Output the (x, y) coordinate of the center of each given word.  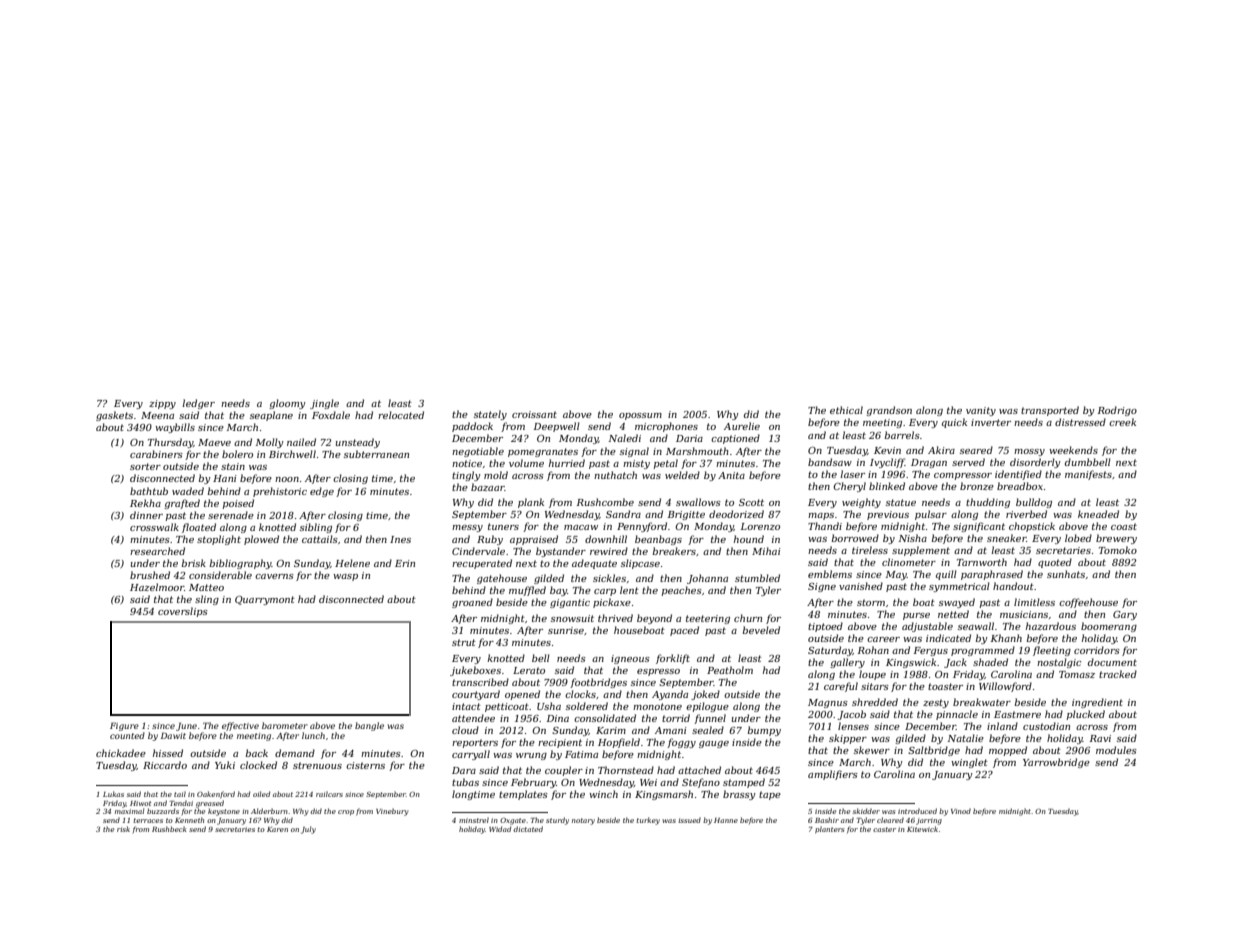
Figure (124, 726)
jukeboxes (475, 671)
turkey (648, 821)
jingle (324, 404)
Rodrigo (1117, 411)
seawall (976, 626)
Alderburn (269, 811)
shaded (990, 662)
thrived (615, 618)
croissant (534, 414)
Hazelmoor (157, 587)
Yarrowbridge (1056, 763)
